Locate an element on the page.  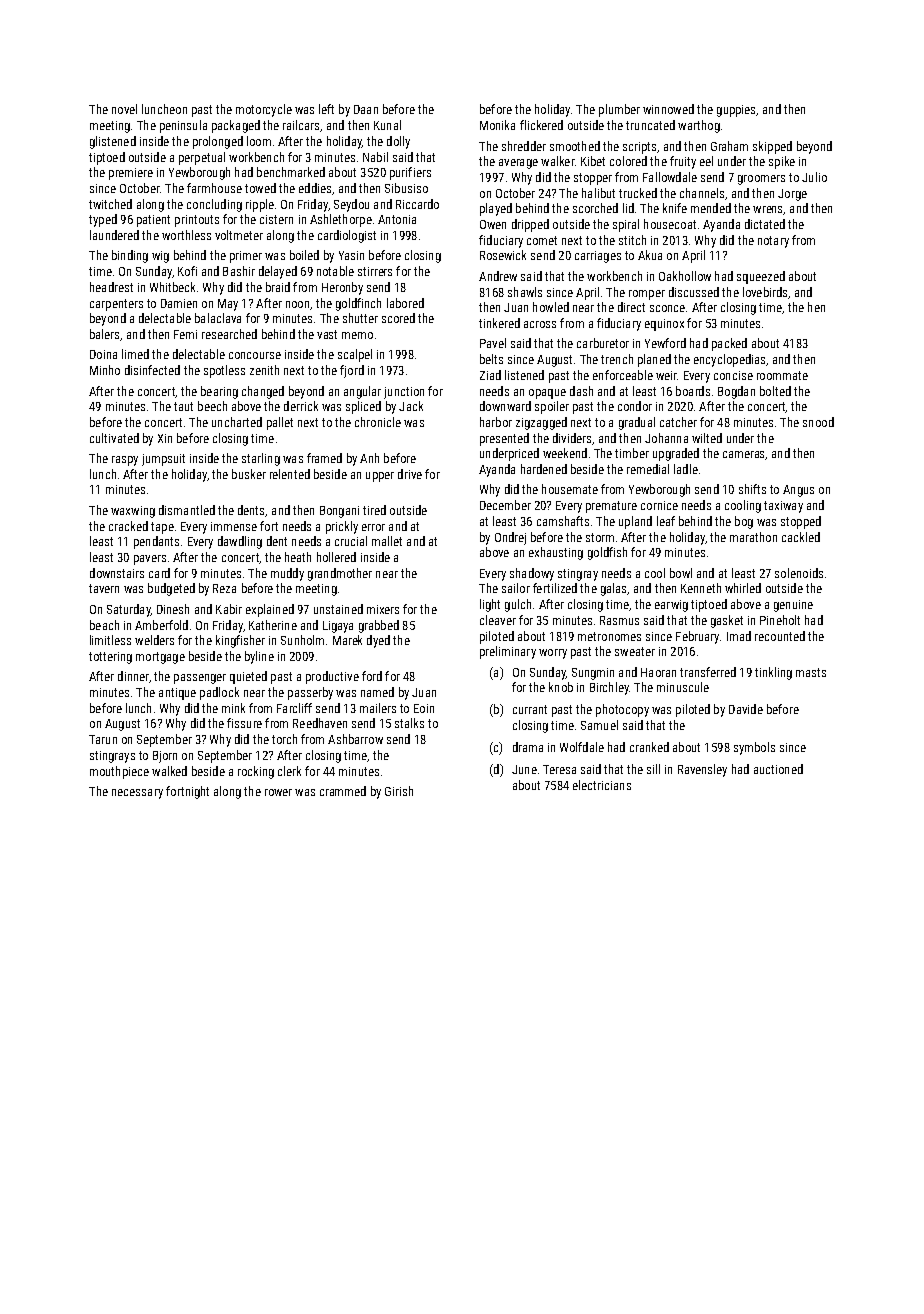
tape is located at coordinates (162, 528).
